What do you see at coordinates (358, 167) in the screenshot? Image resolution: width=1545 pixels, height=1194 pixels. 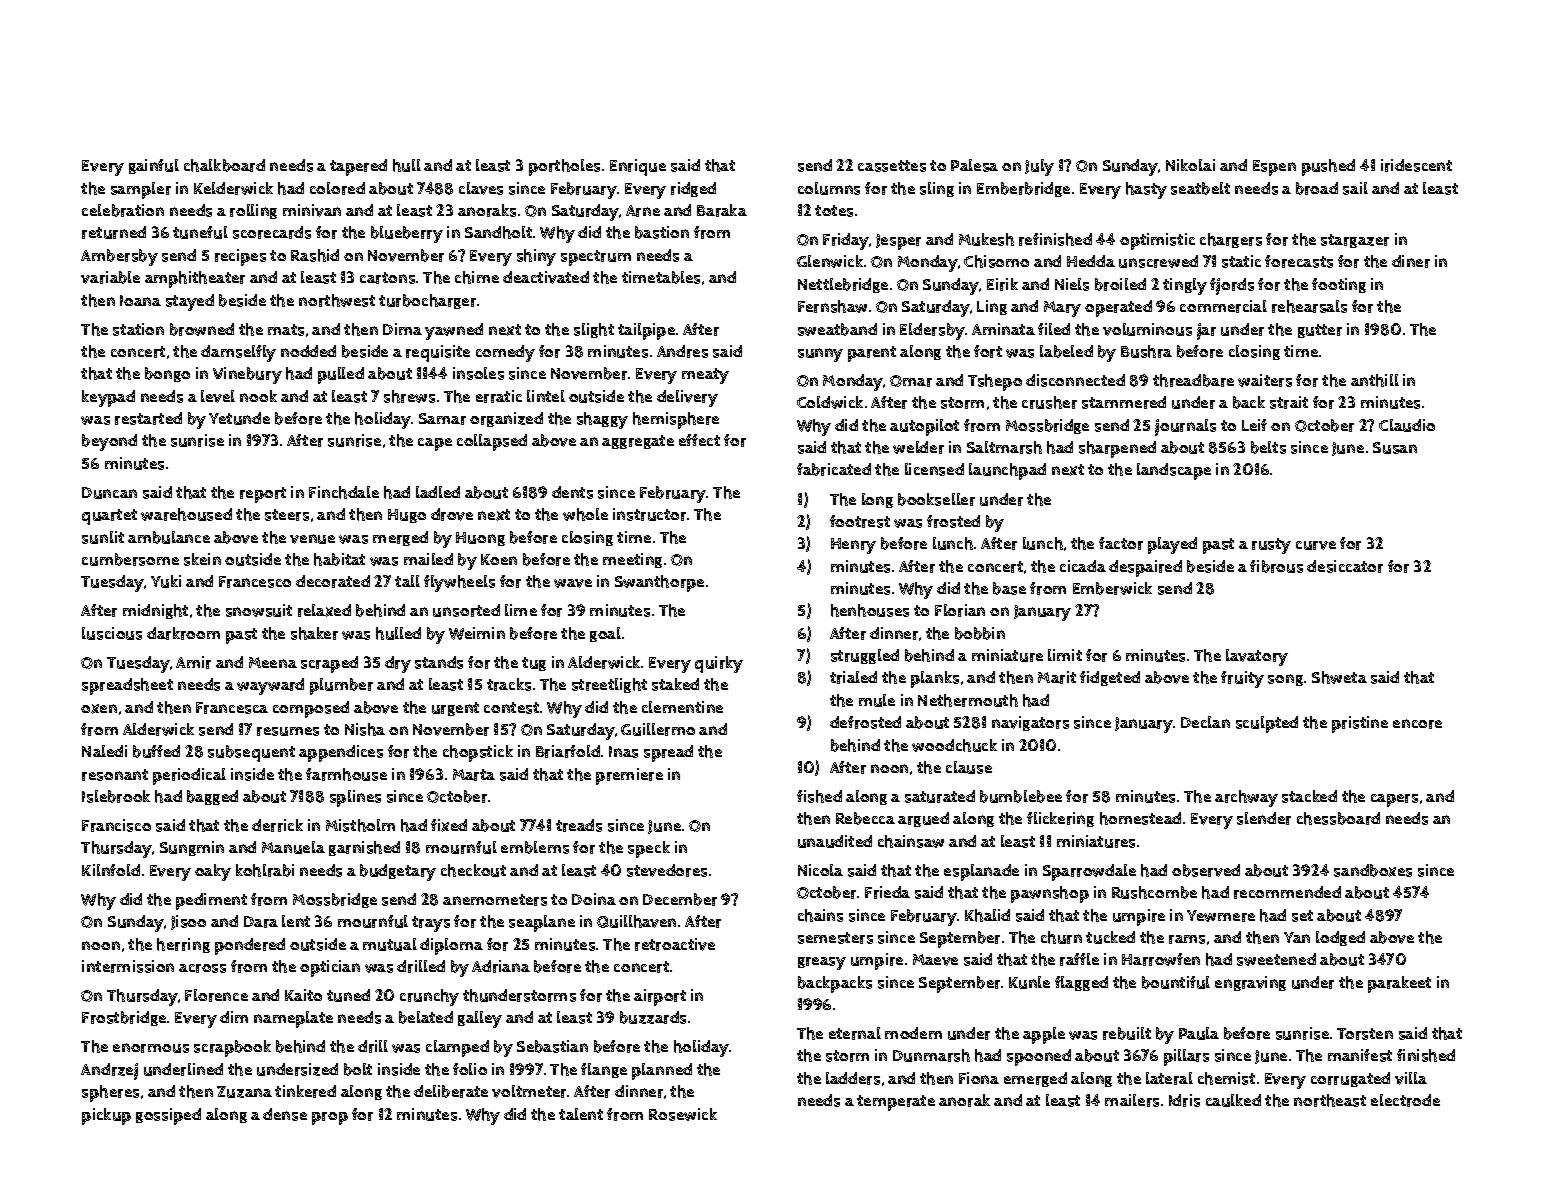 I see `tapered` at bounding box center [358, 167].
